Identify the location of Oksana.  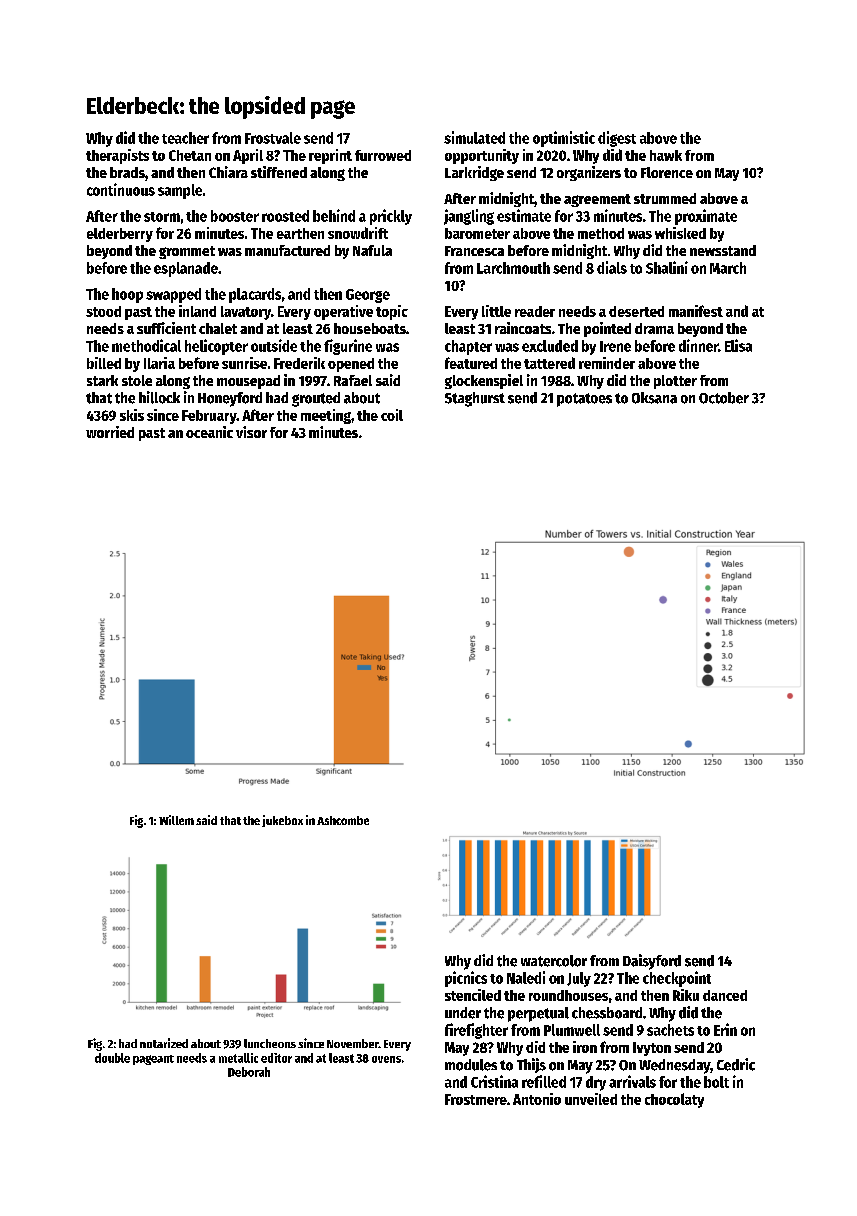
(654, 398).
